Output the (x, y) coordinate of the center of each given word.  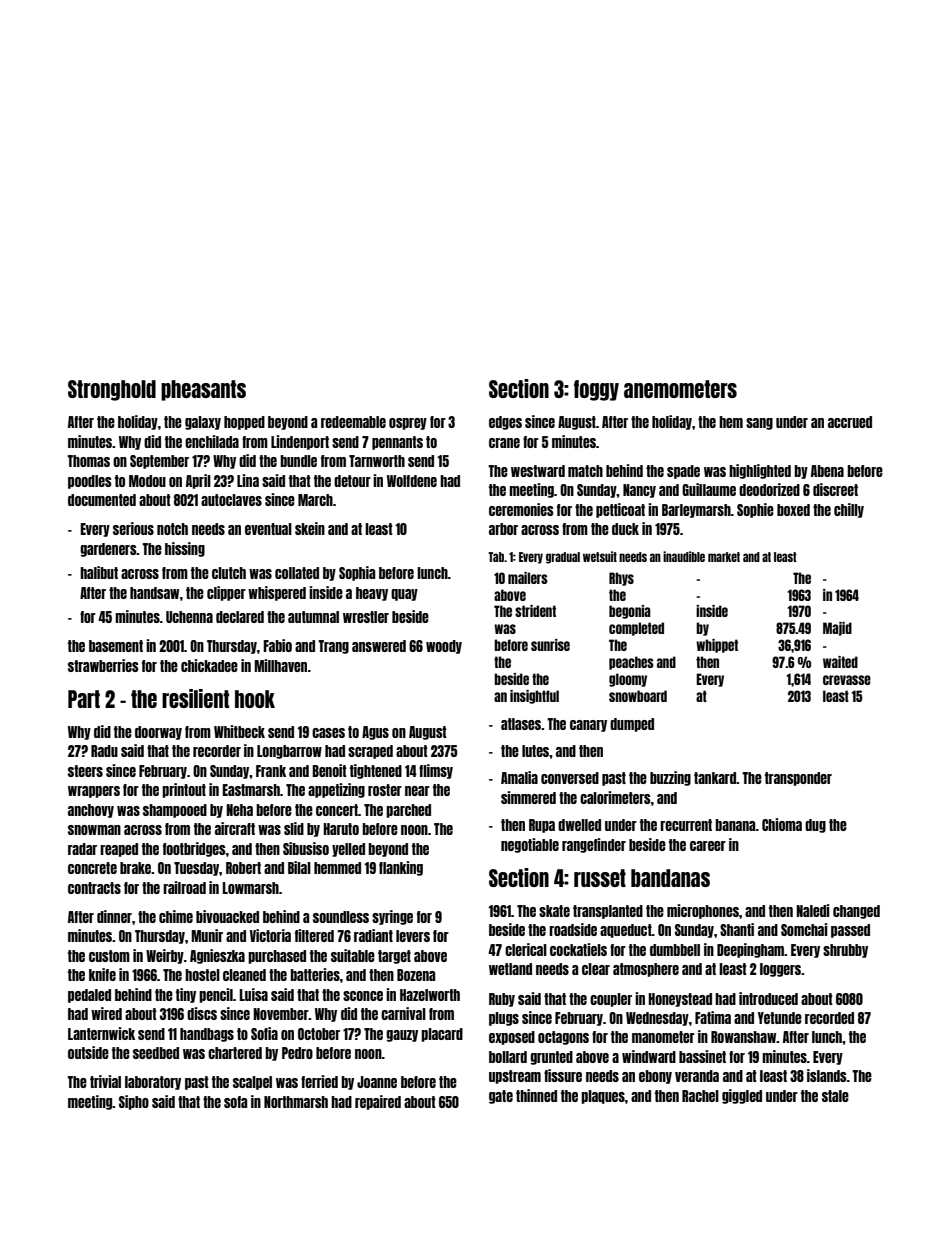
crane (504, 443)
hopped (244, 423)
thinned (536, 1095)
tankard (715, 778)
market (724, 557)
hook (255, 699)
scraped (370, 752)
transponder (798, 779)
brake (136, 868)
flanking (401, 868)
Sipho (134, 1102)
